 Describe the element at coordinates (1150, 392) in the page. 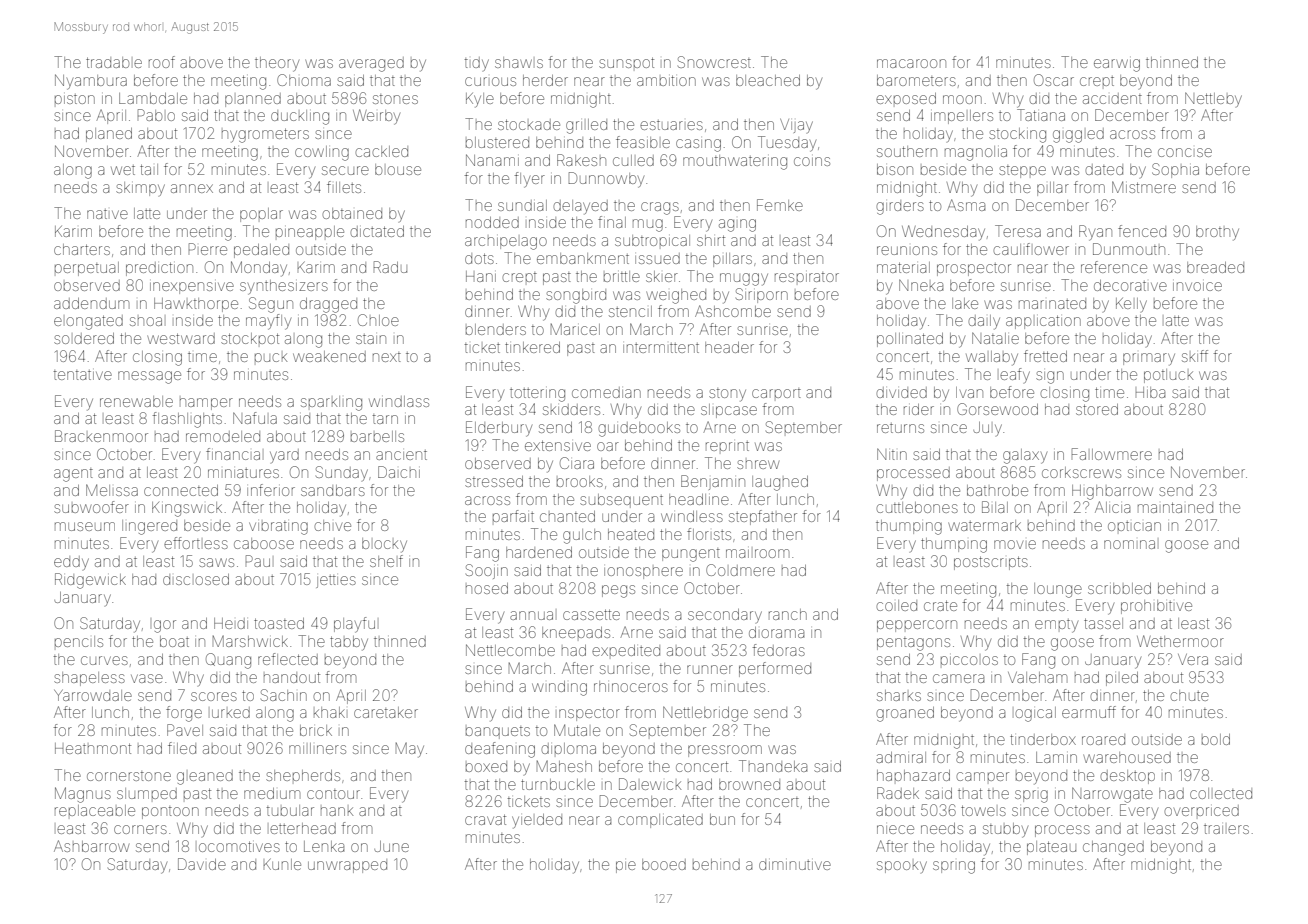

I see `Hiba` at that location.
